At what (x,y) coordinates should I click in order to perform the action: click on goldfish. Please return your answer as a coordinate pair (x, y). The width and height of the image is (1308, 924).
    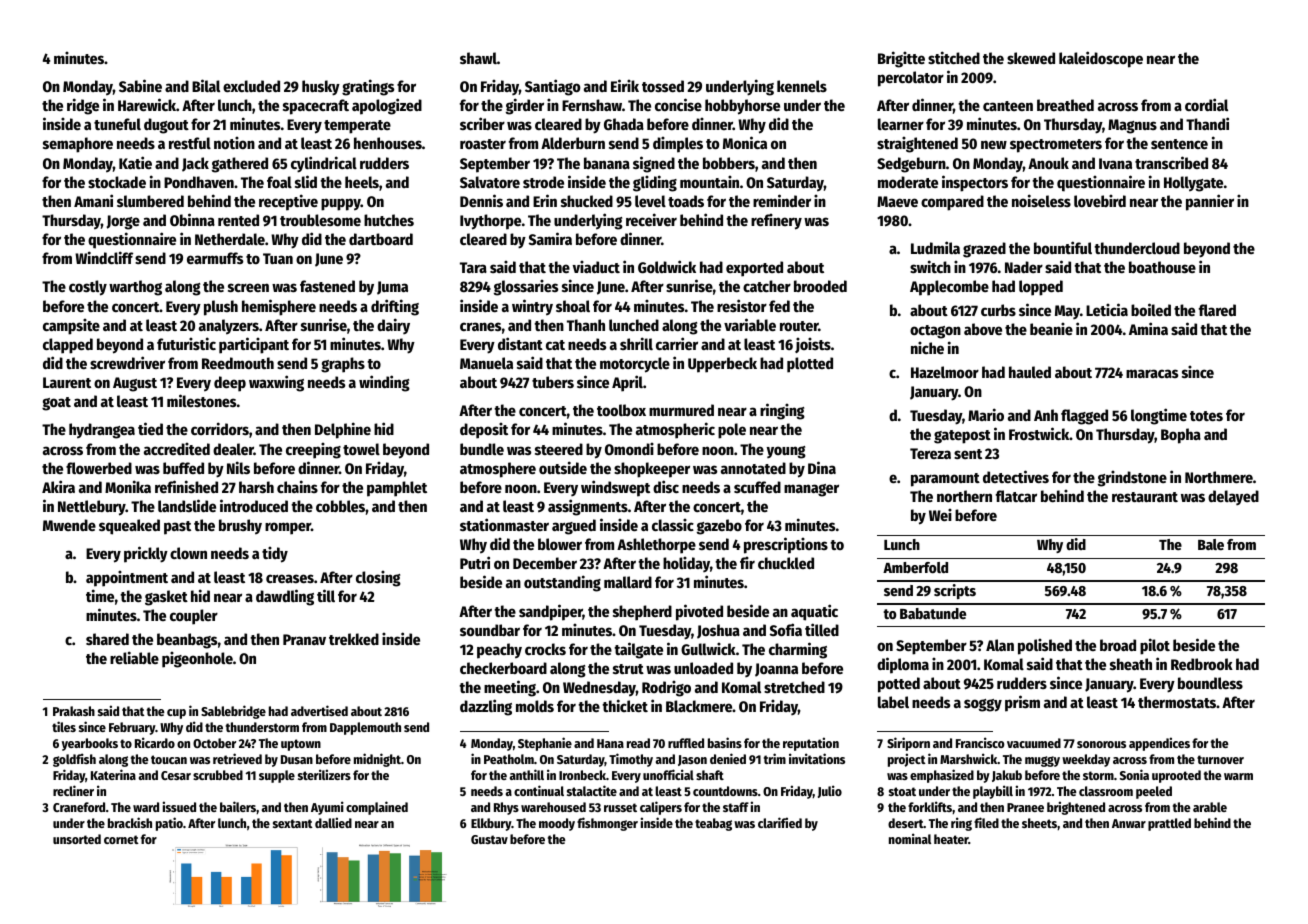
    Looking at the image, I should click on (74, 760).
